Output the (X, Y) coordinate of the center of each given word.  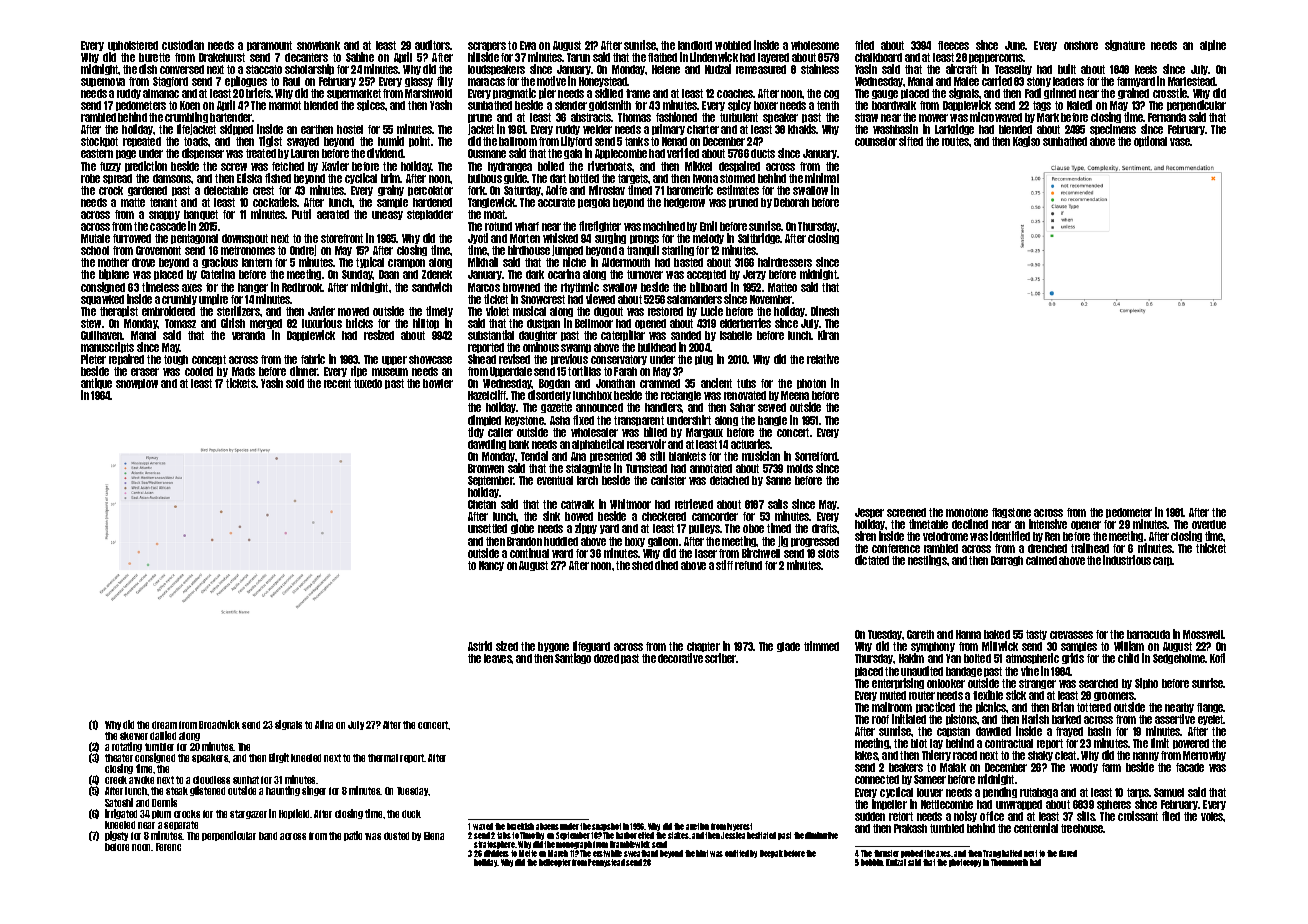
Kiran (828, 335)
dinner (304, 371)
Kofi (1217, 658)
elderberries (745, 323)
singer (314, 791)
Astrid (480, 646)
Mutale (95, 238)
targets (633, 179)
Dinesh (825, 311)
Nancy (491, 566)
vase (1180, 142)
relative (823, 359)
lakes (866, 755)
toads (196, 141)
